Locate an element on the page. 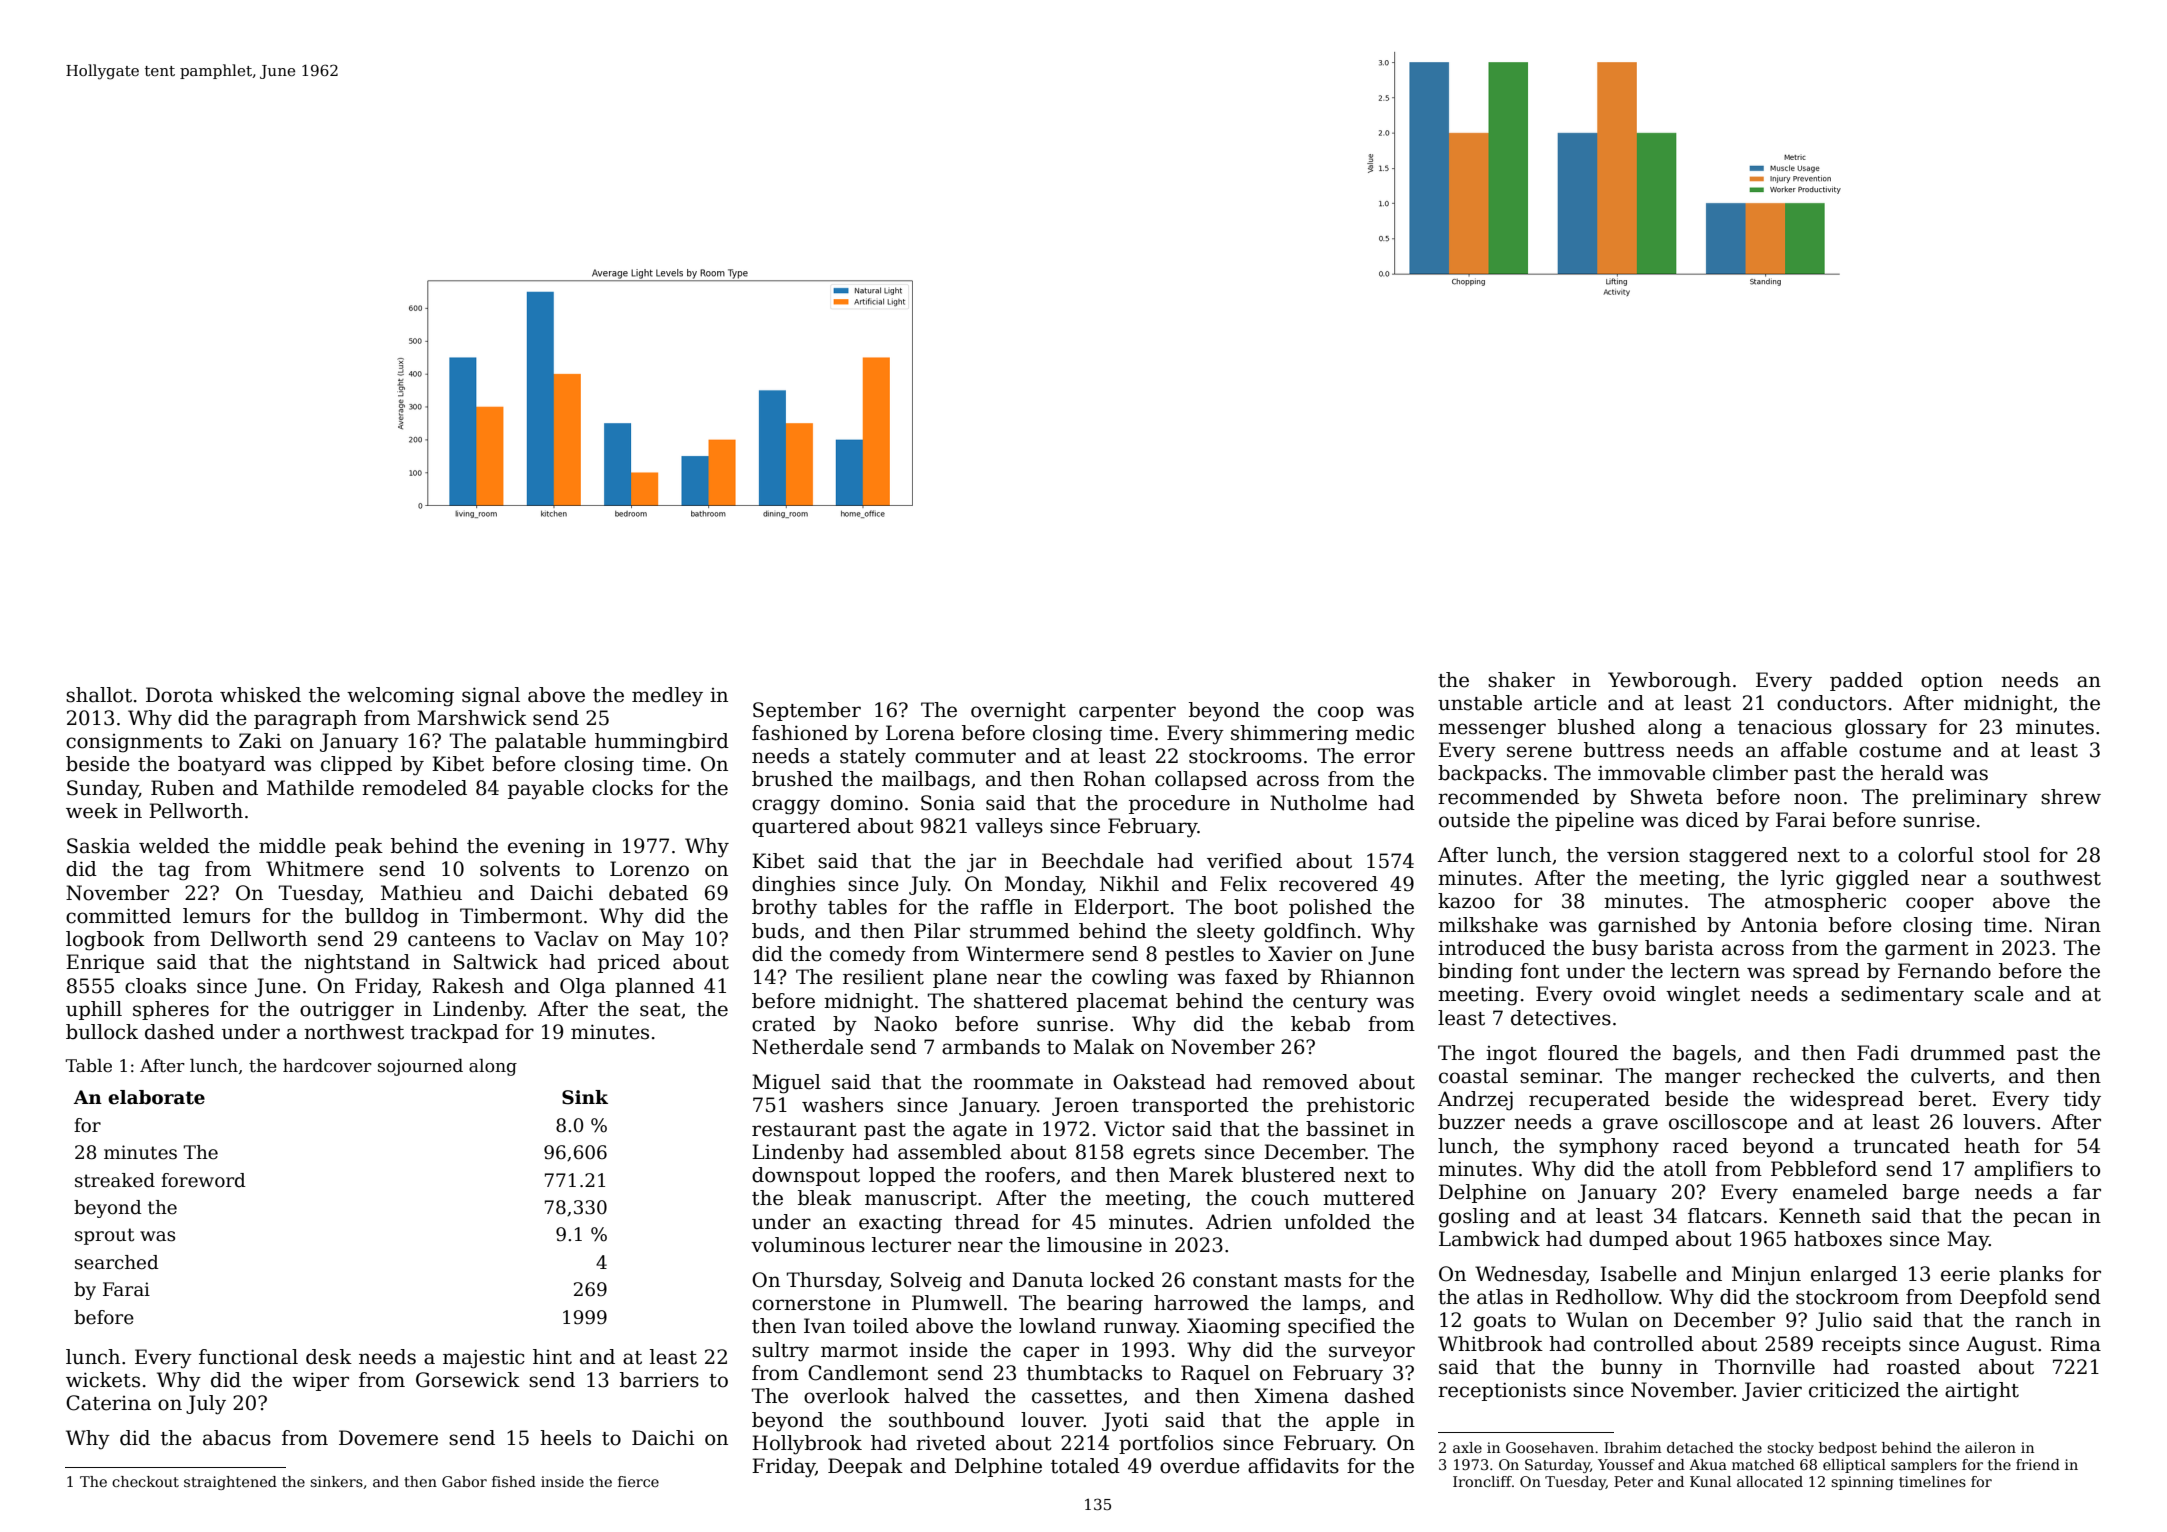  Victor is located at coordinates (1134, 1129).
